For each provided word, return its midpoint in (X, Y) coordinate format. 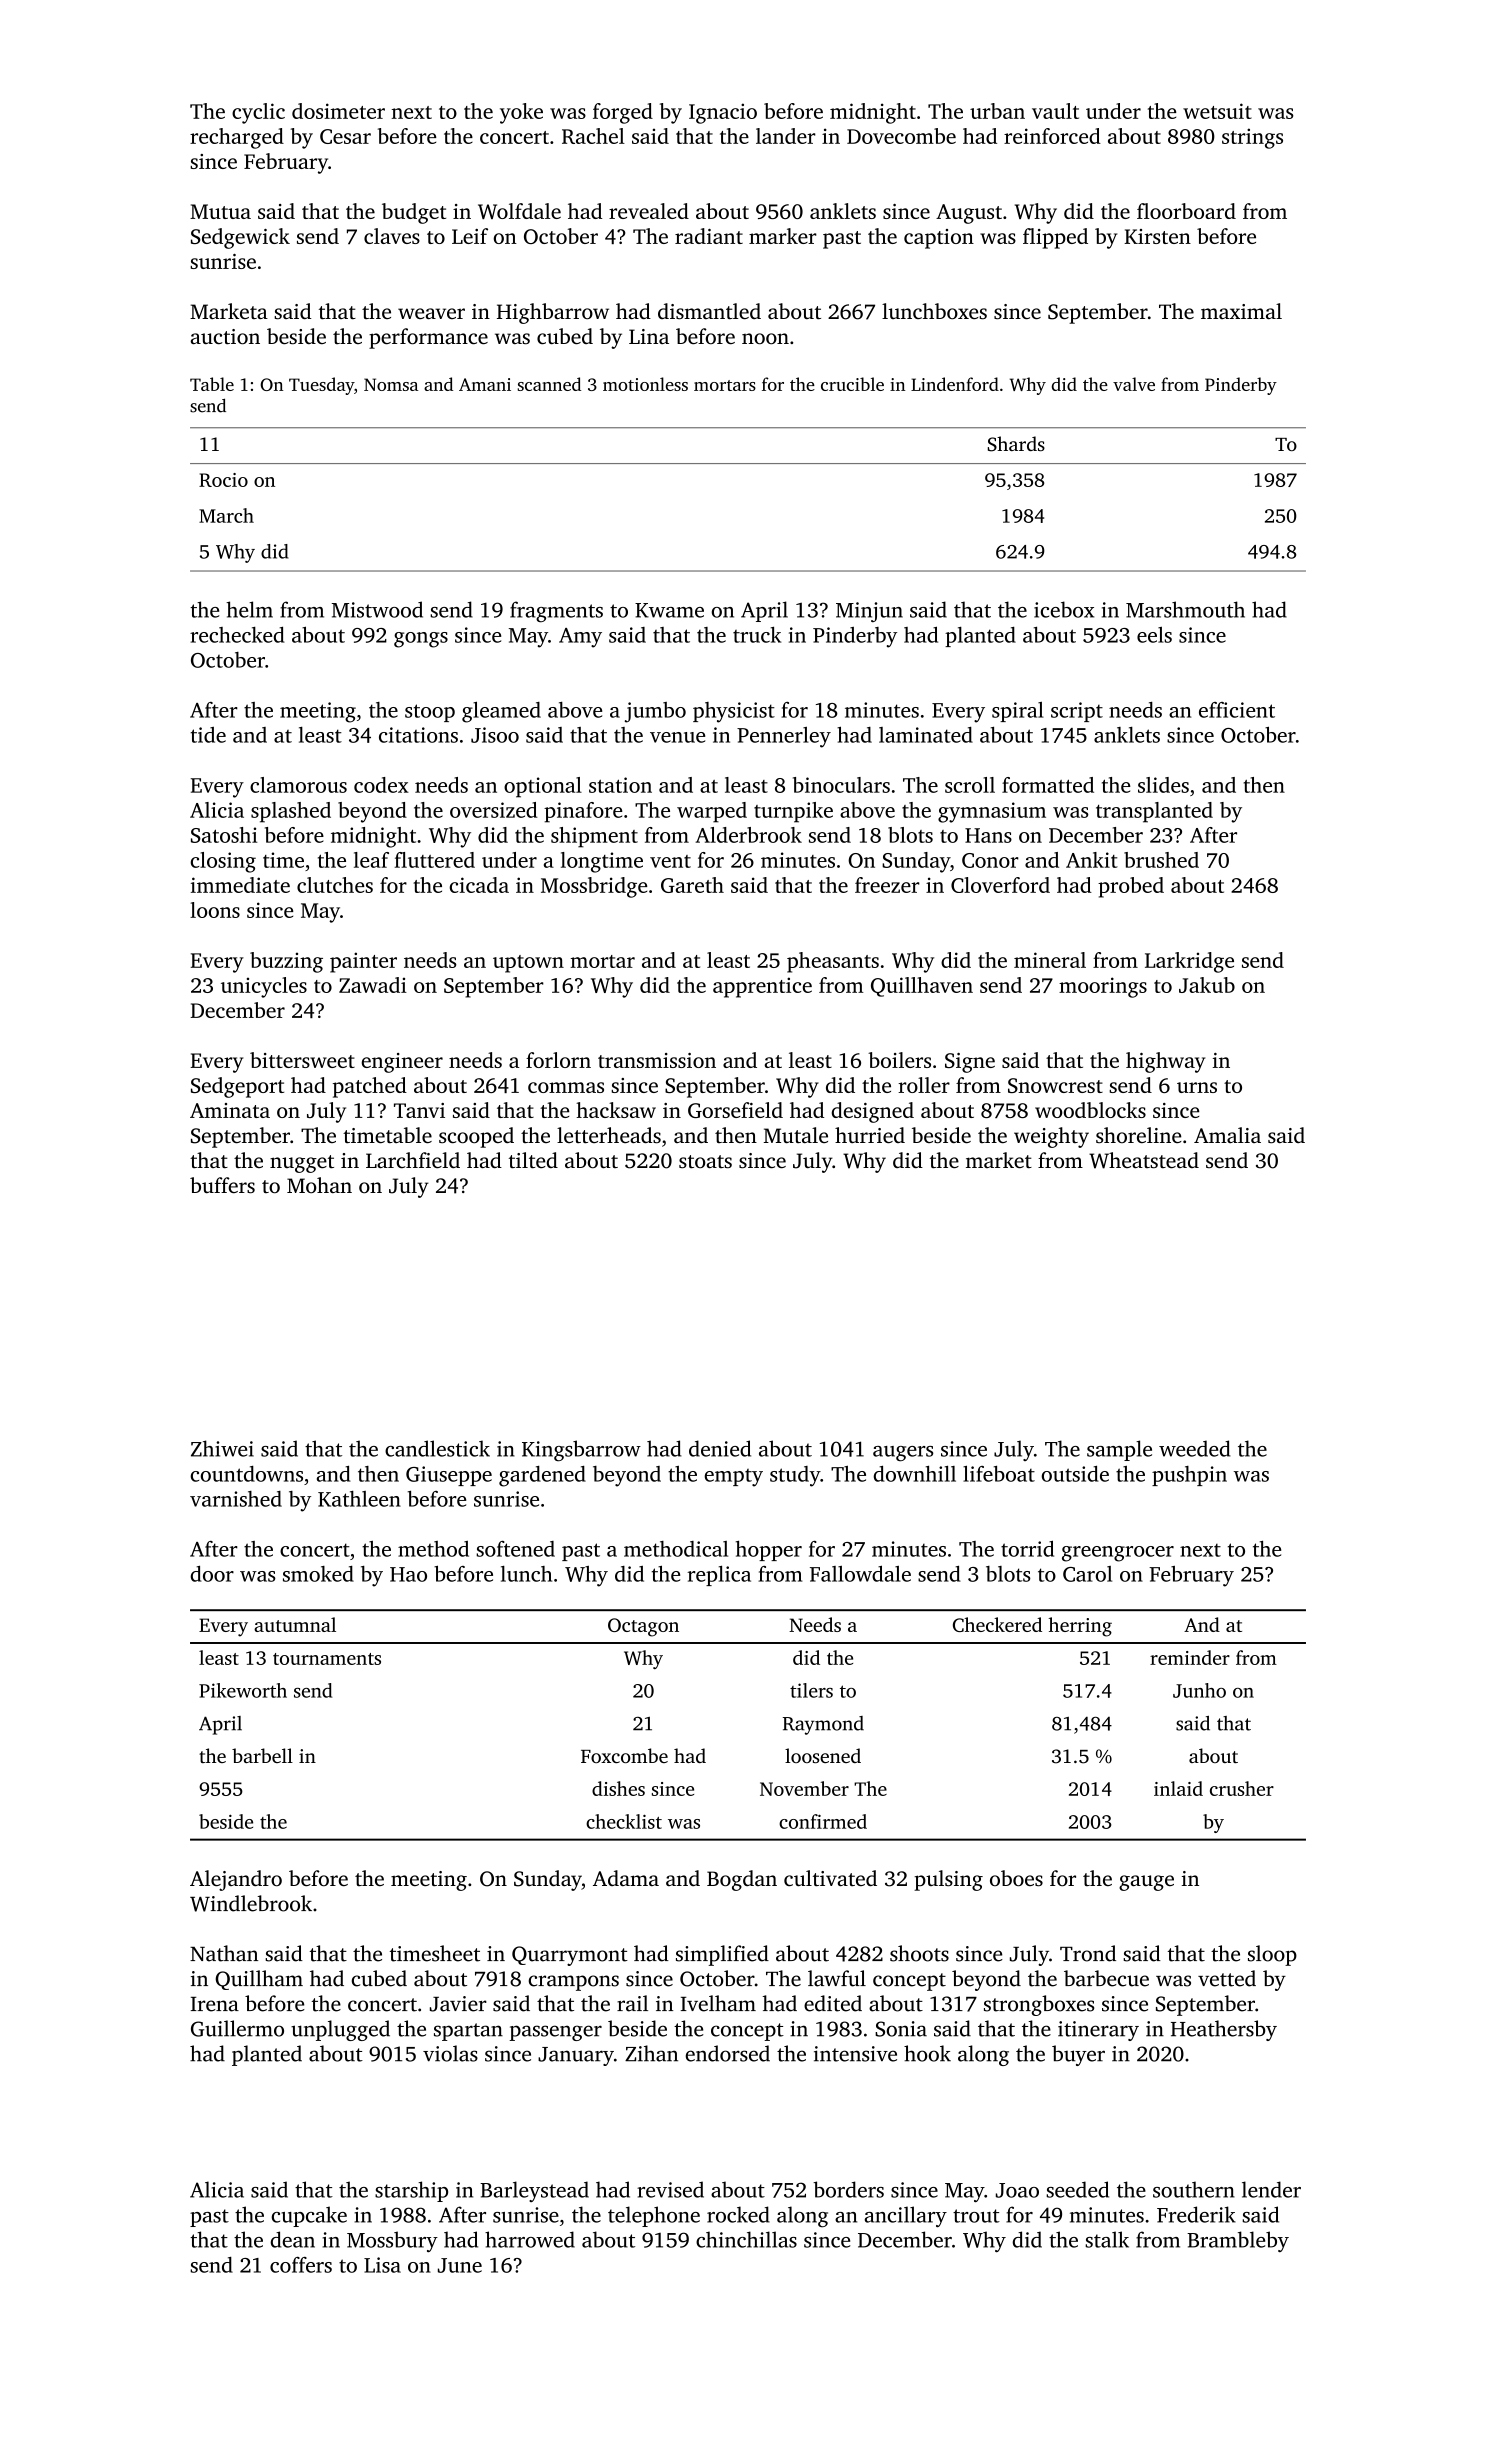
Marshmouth (1185, 609)
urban (997, 111)
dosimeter (338, 111)
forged (623, 113)
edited (833, 2003)
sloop (1272, 1955)
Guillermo (237, 2028)
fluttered (435, 860)
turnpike (793, 812)
